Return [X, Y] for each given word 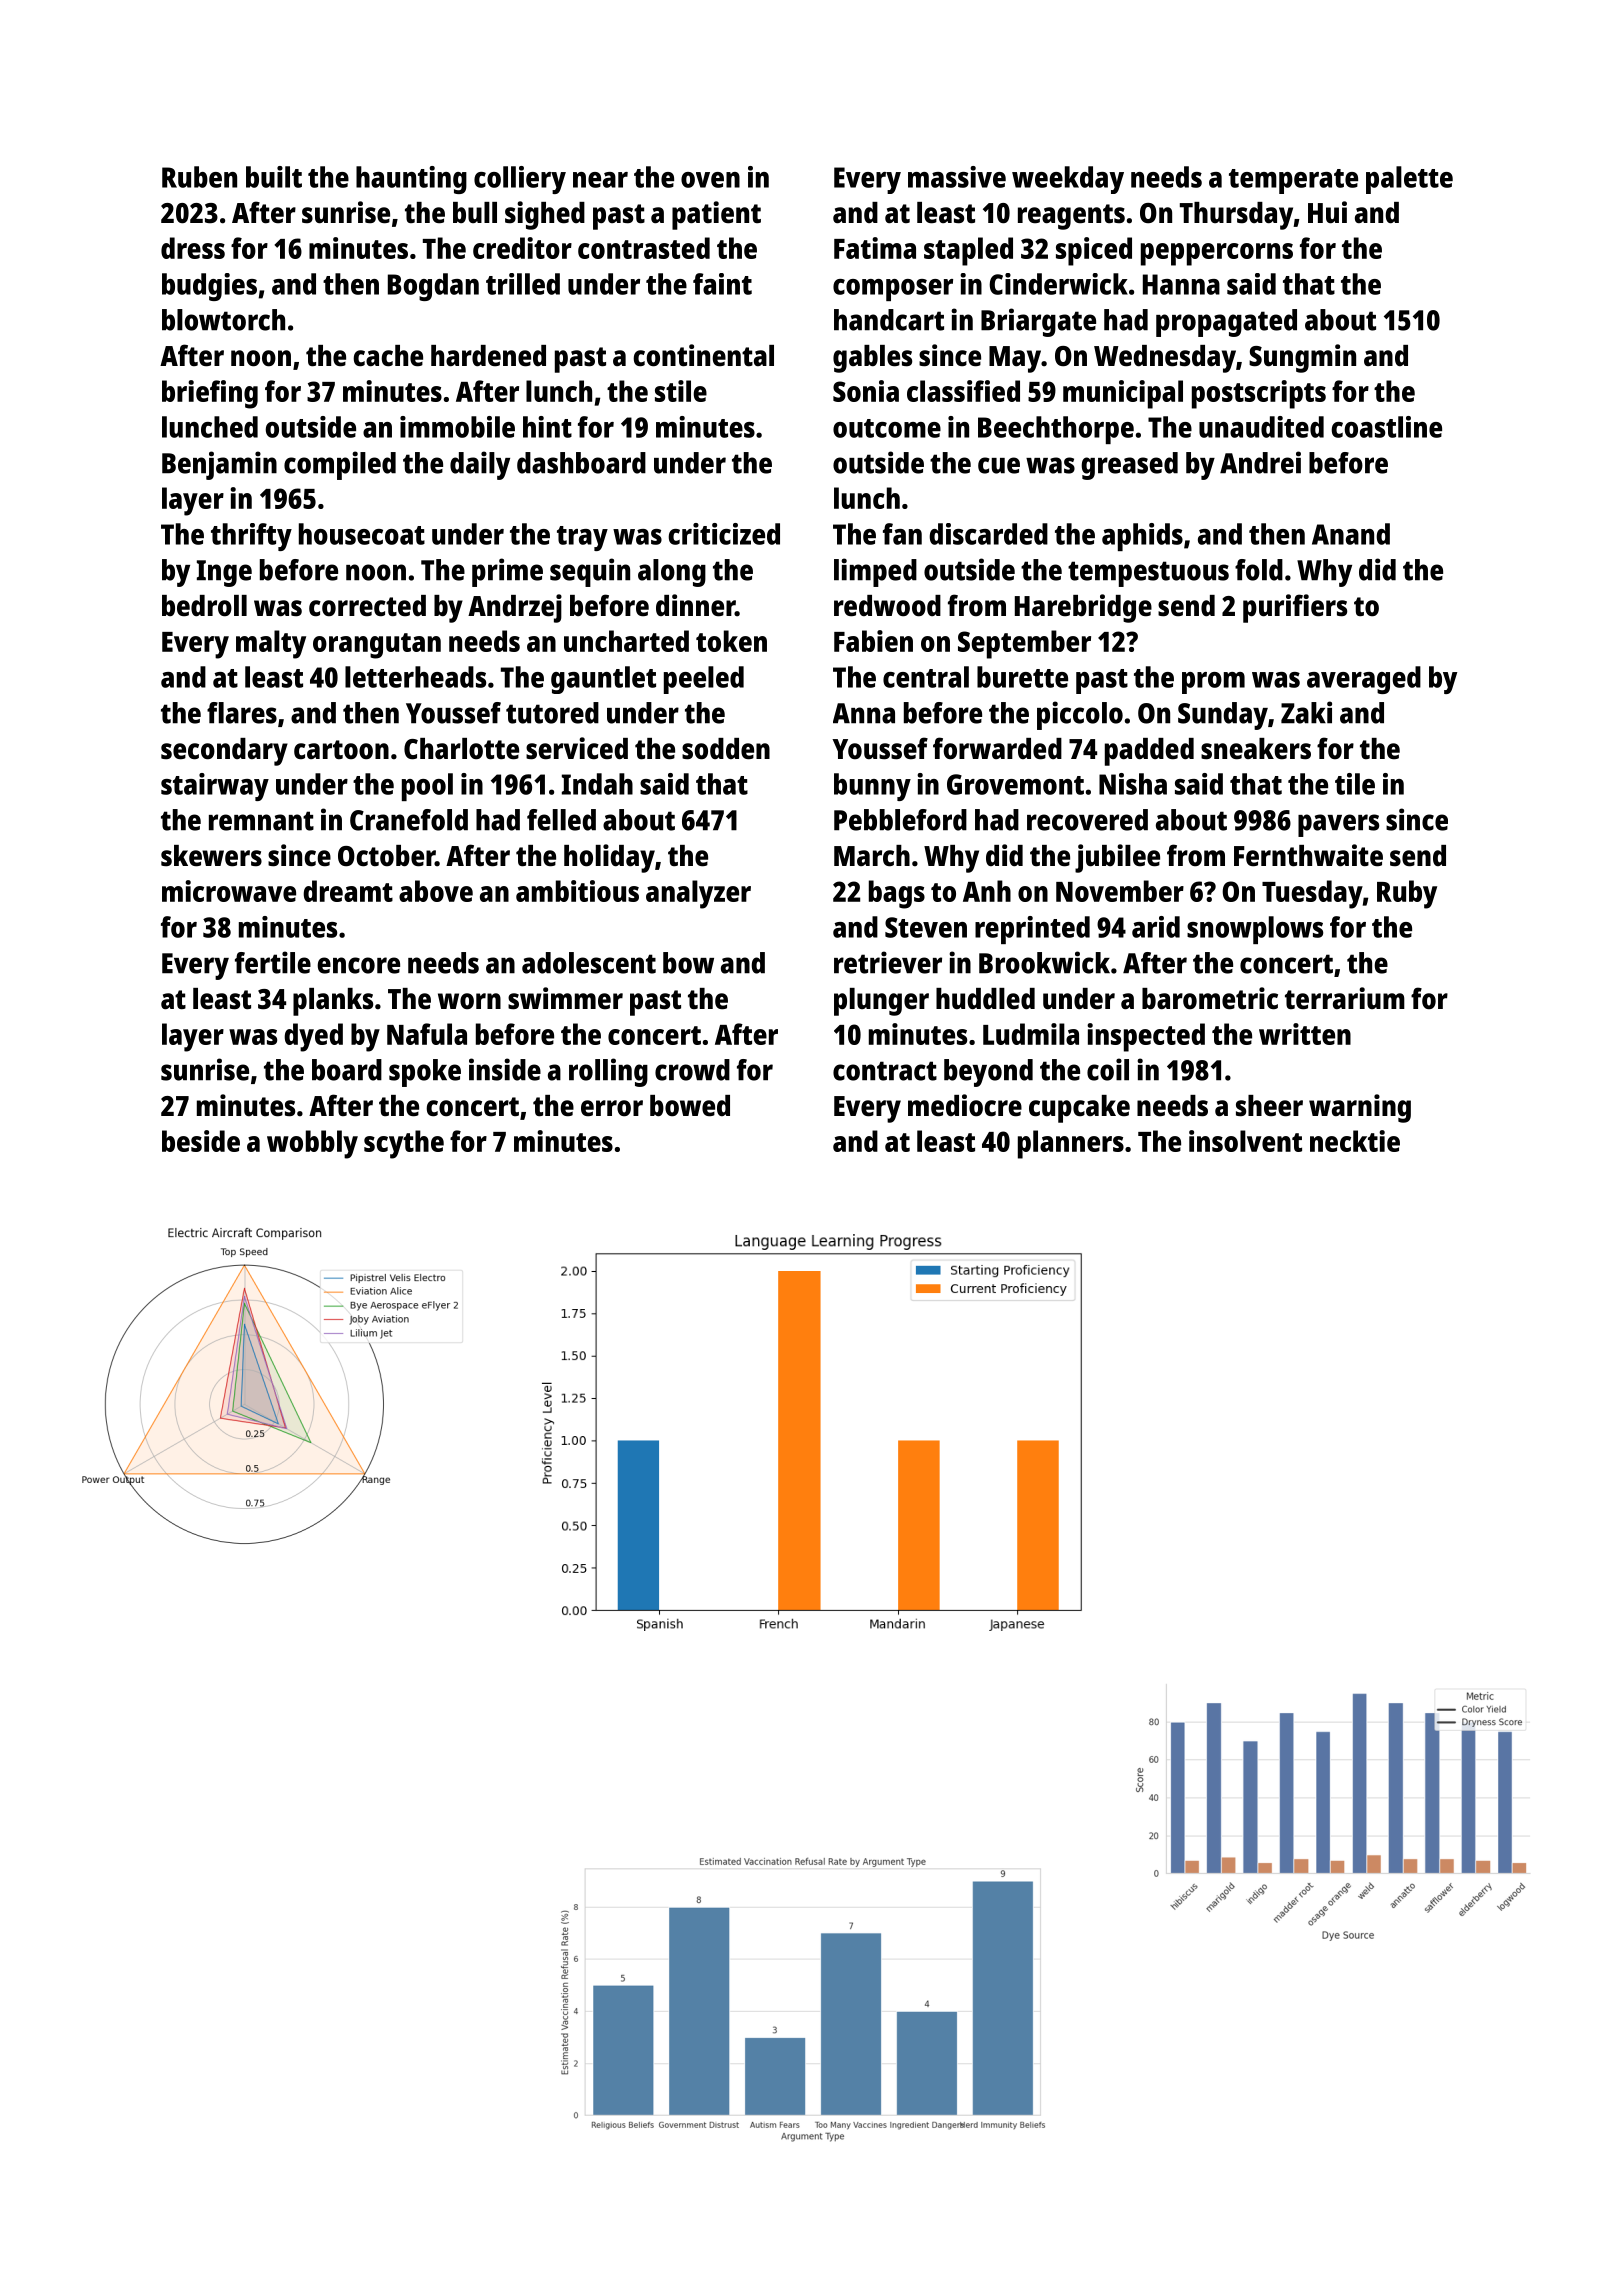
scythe [404, 1144]
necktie [1355, 1141]
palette [1409, 180]
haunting [411, 180]
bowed [690, 1106]
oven [710, 180]
